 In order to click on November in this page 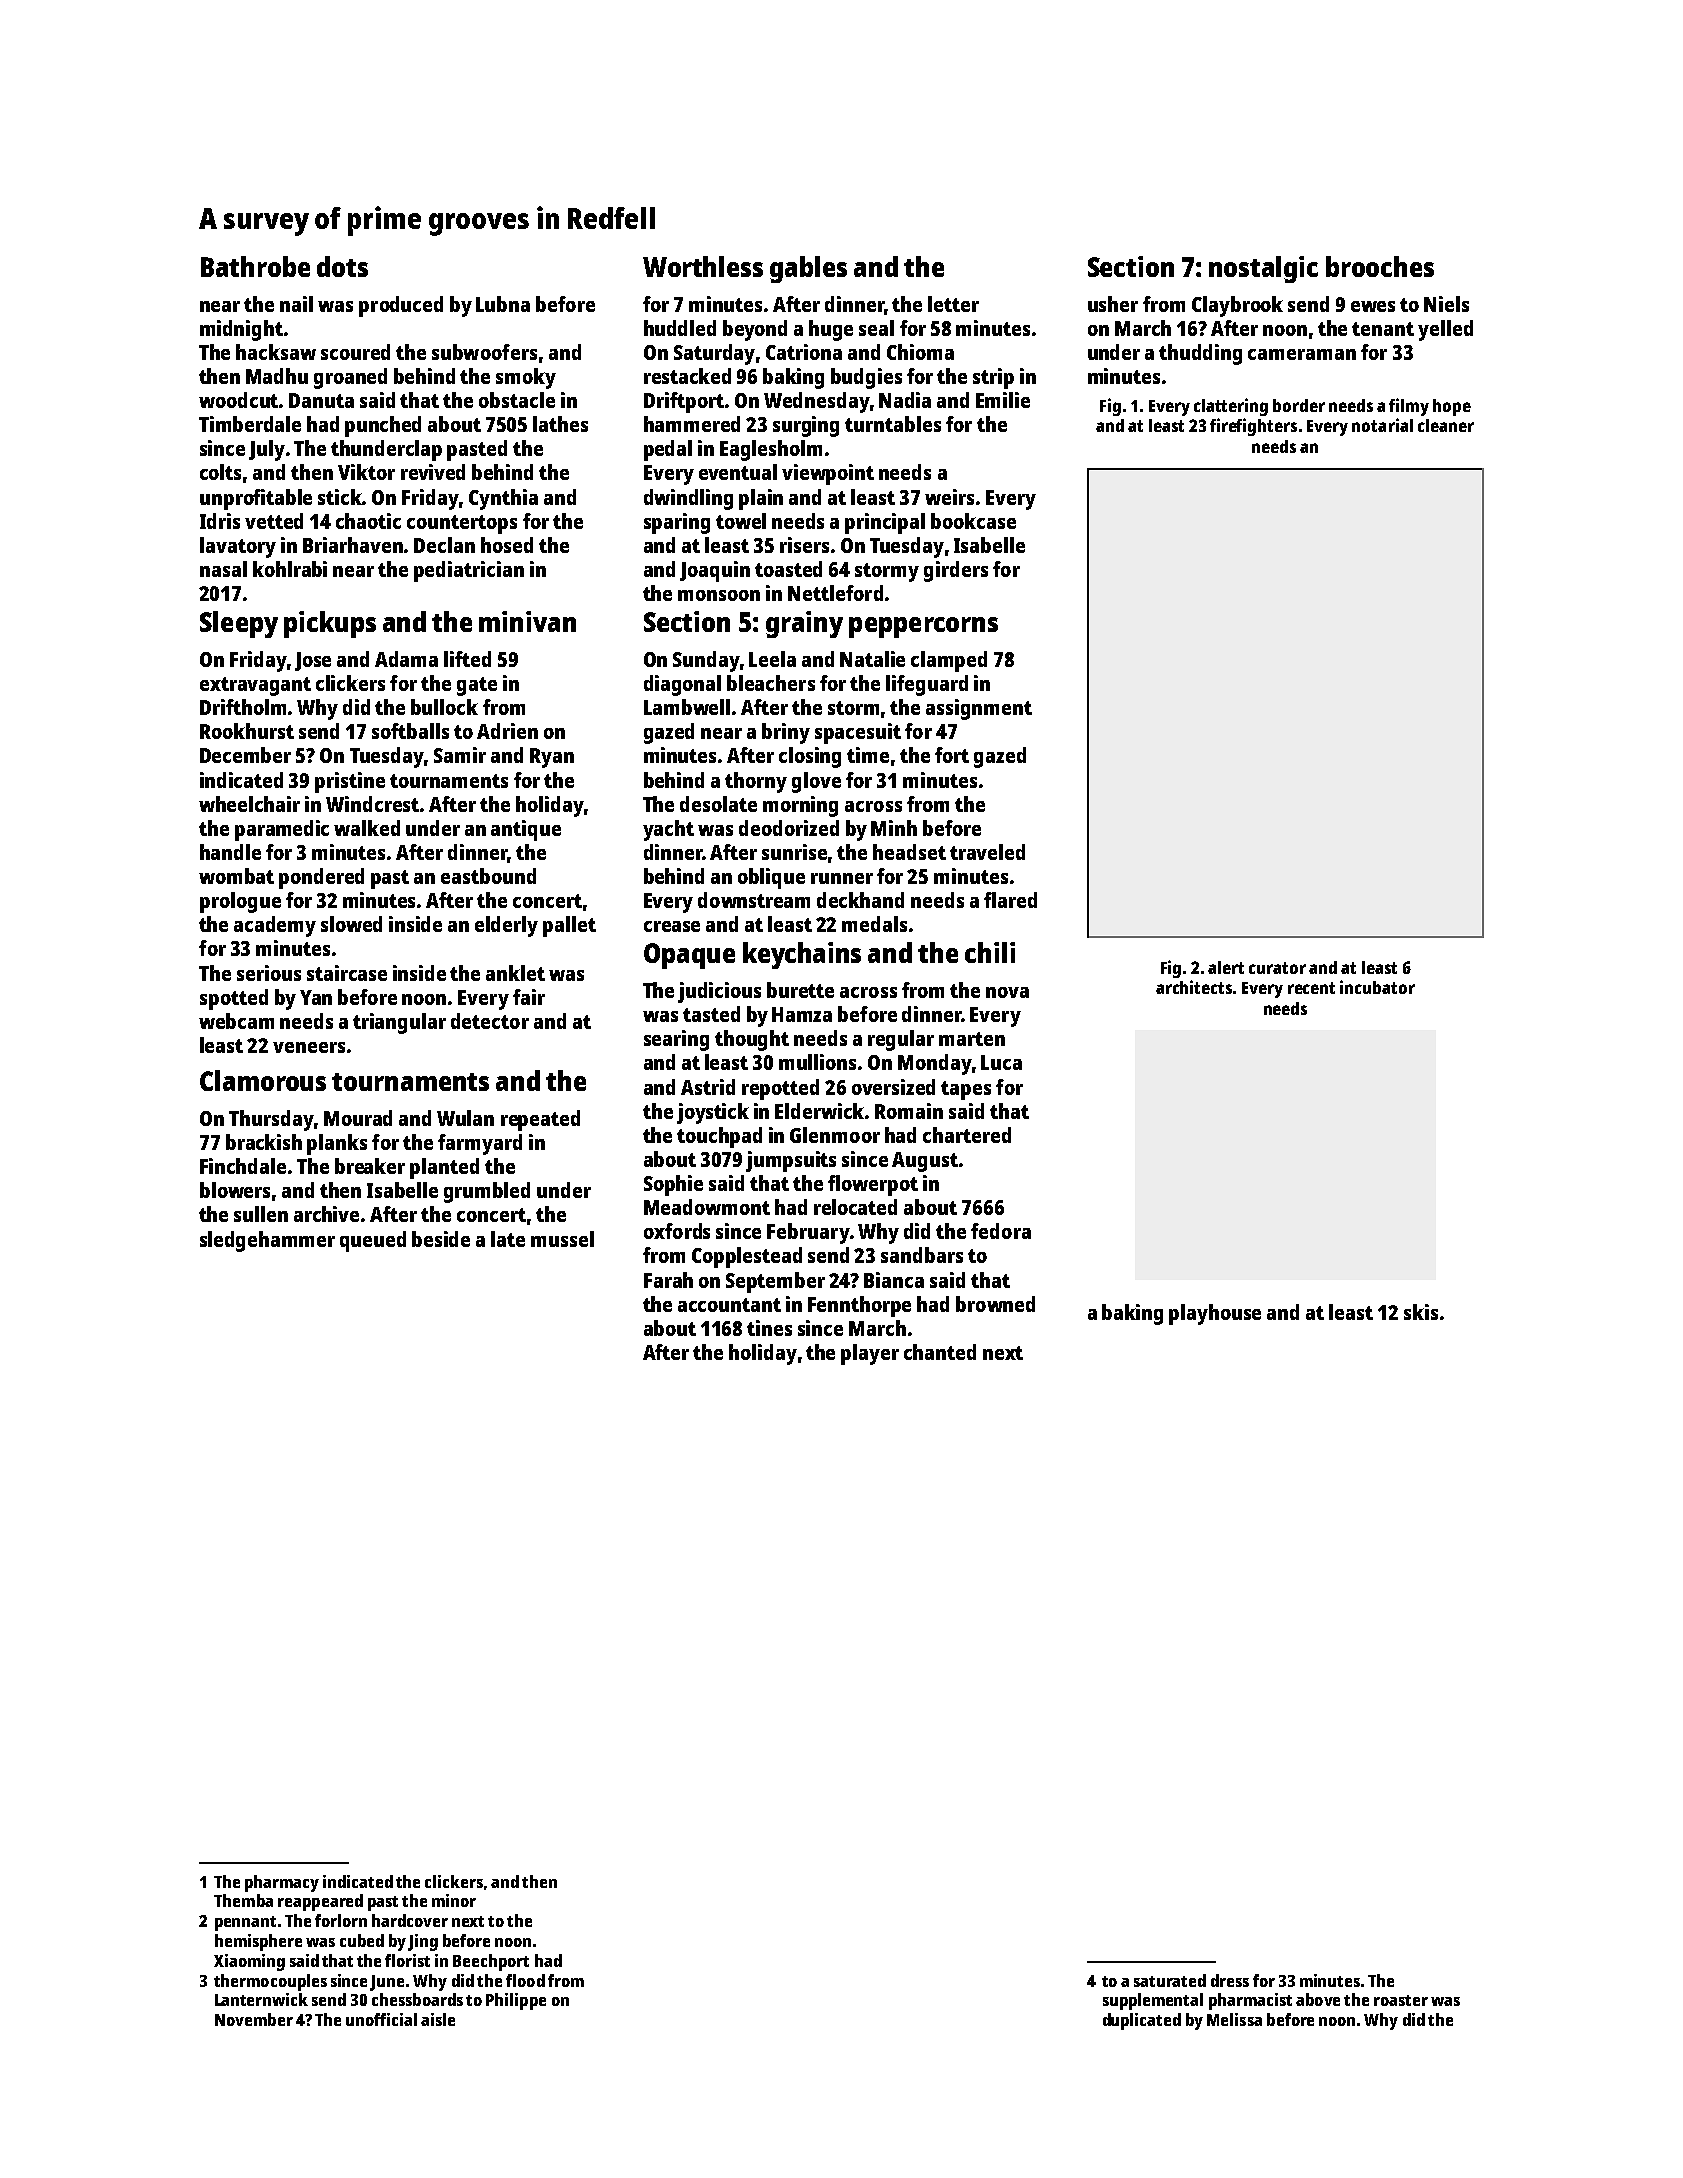, I will do `click(254, 2019)`.
